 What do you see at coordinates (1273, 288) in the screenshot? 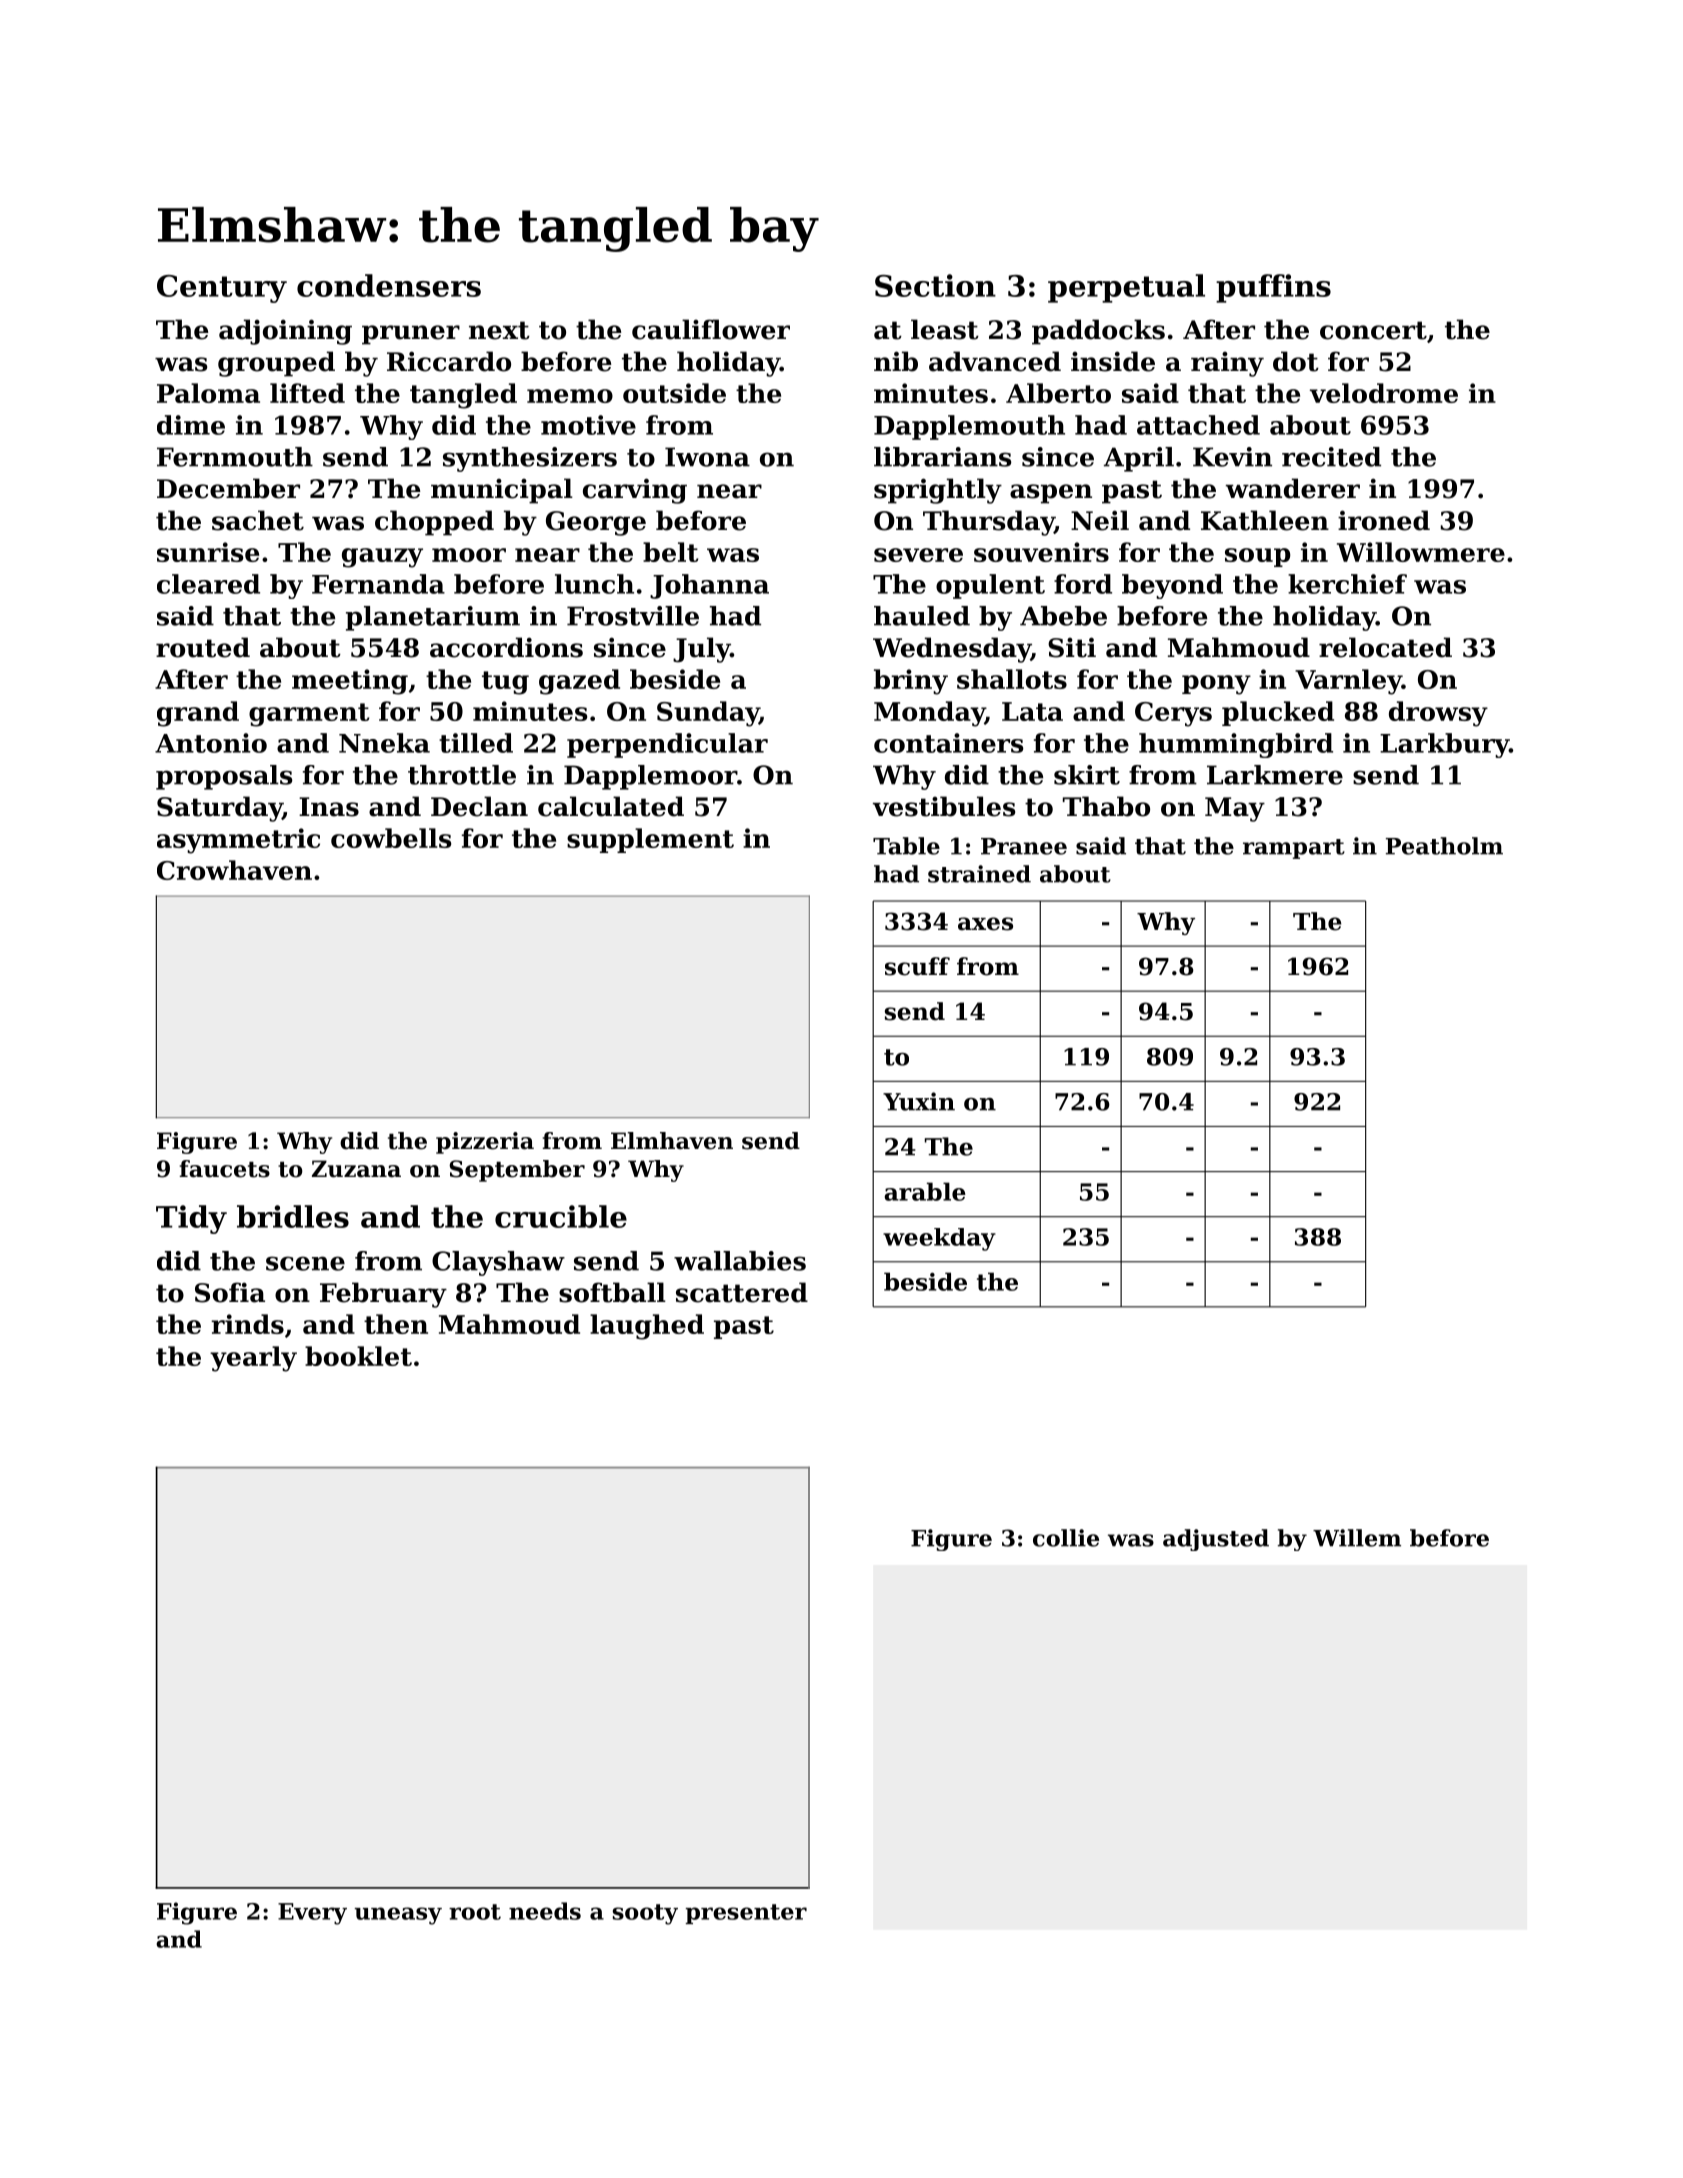
I see `puffins` at bounding box center [1273, 288].
